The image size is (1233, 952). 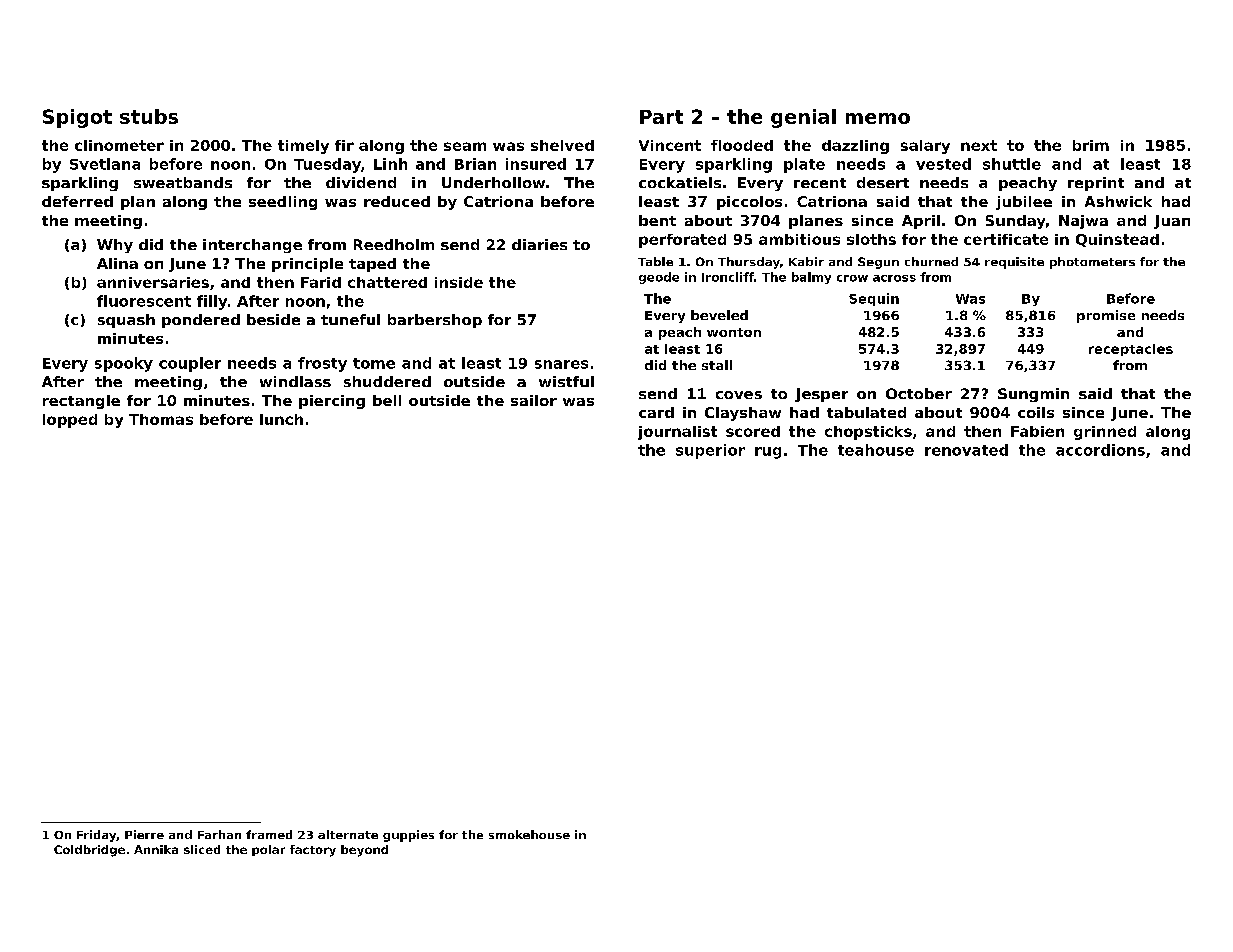 What do you see at coordinates (878, 118) in the screenshot?
I see `memo` at bounding box center [878, 118].
